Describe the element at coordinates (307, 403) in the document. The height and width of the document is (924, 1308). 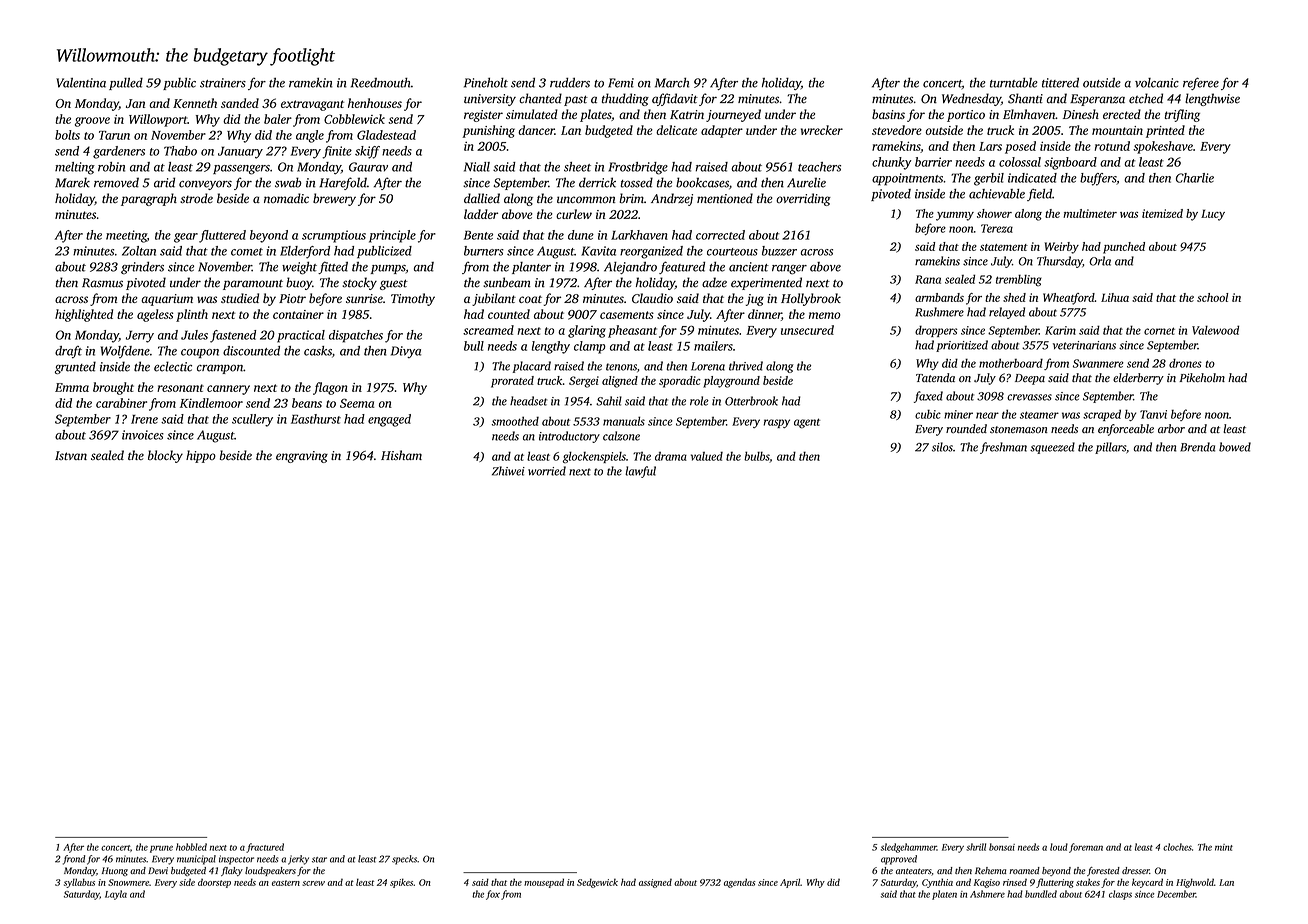
I see `beans` at that location.
